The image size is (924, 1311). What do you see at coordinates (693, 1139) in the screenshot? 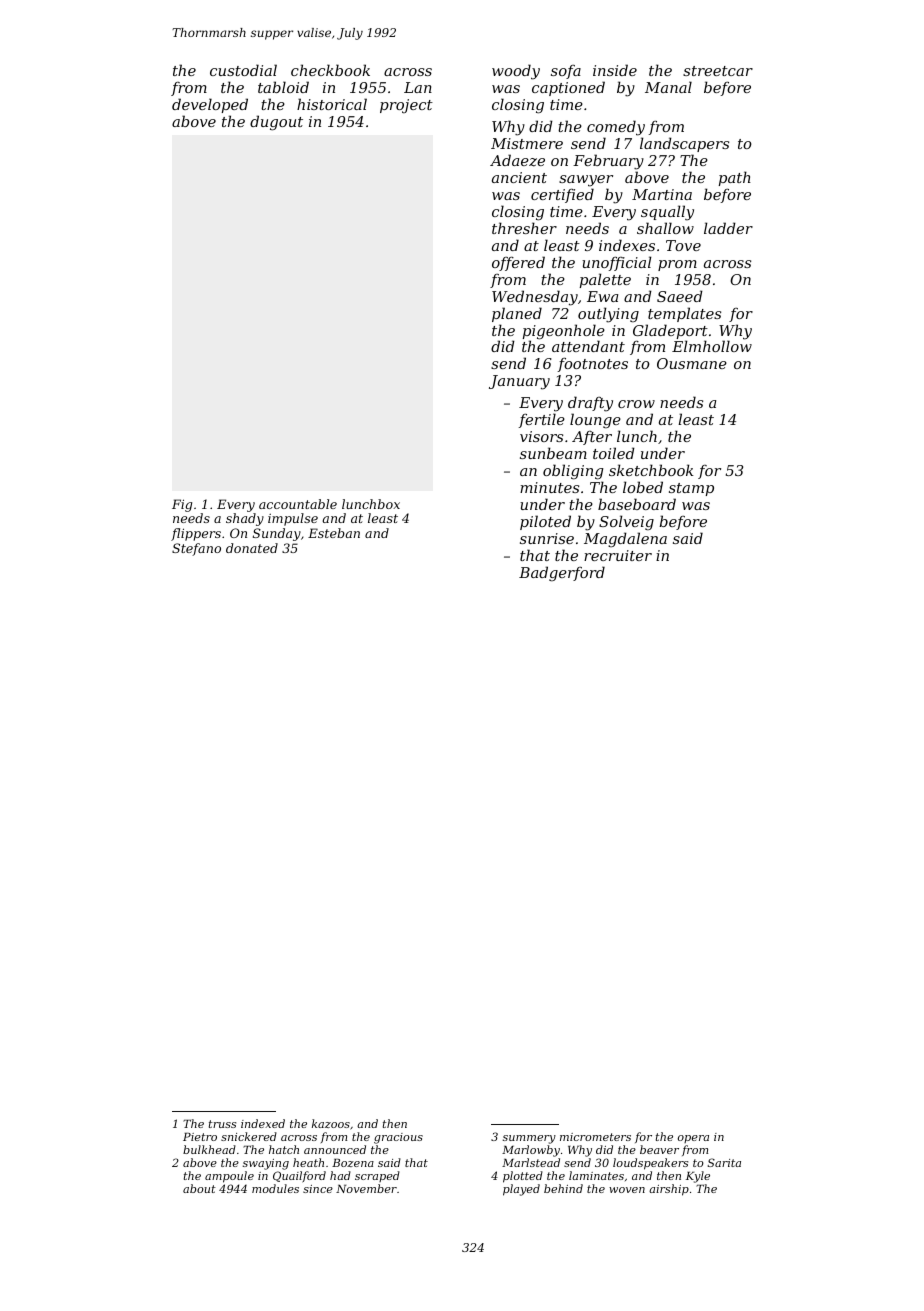
I see `opera` at bounding box center [693, 1139].
